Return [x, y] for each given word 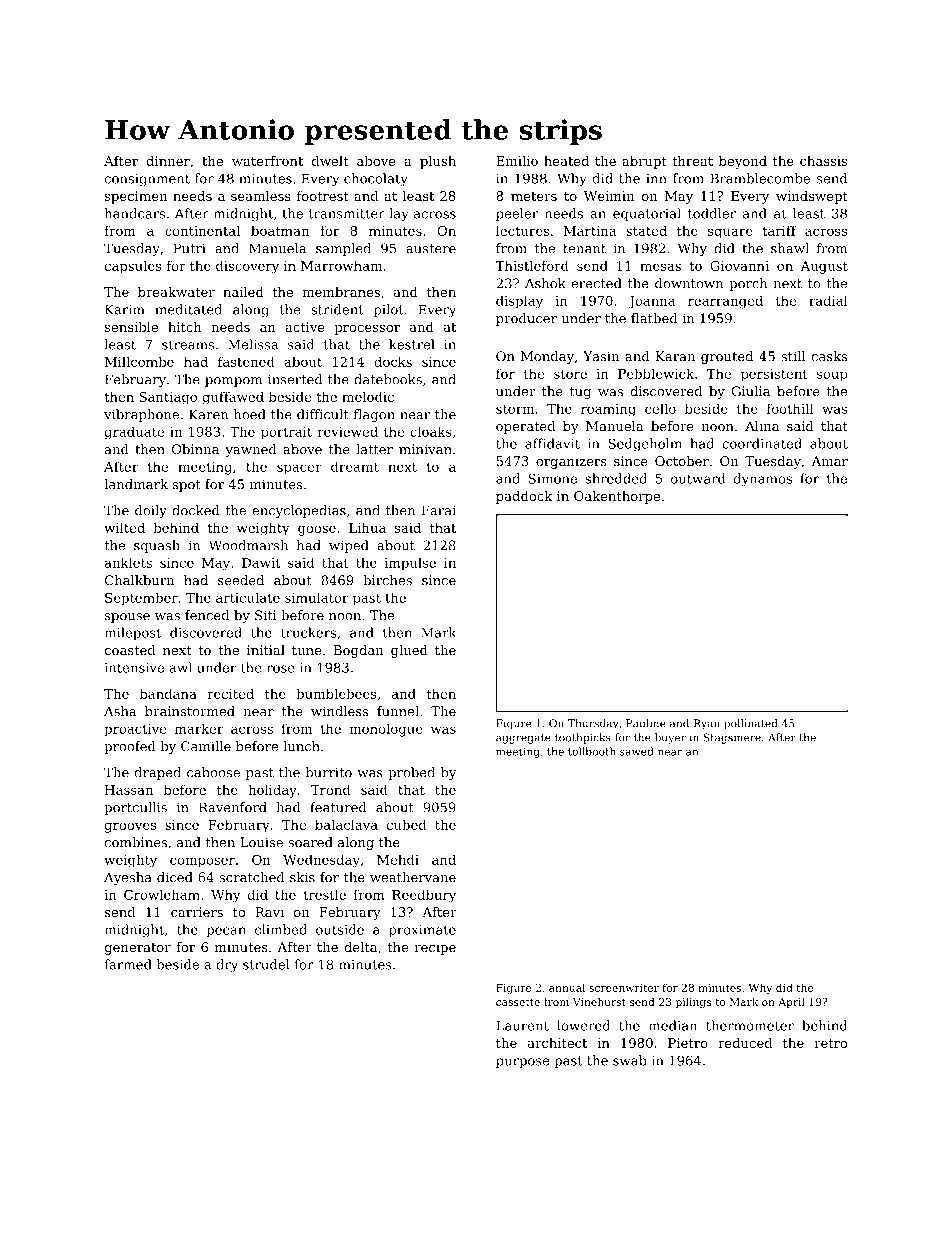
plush [438, 162]
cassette [518, 1002]
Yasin [601, 356]
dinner [168, 161]
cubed [406, 824]
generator [138, 949]
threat [692, 161]
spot [187, 486]
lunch [301, 746]
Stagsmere [732, 738]
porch [748, 284]
